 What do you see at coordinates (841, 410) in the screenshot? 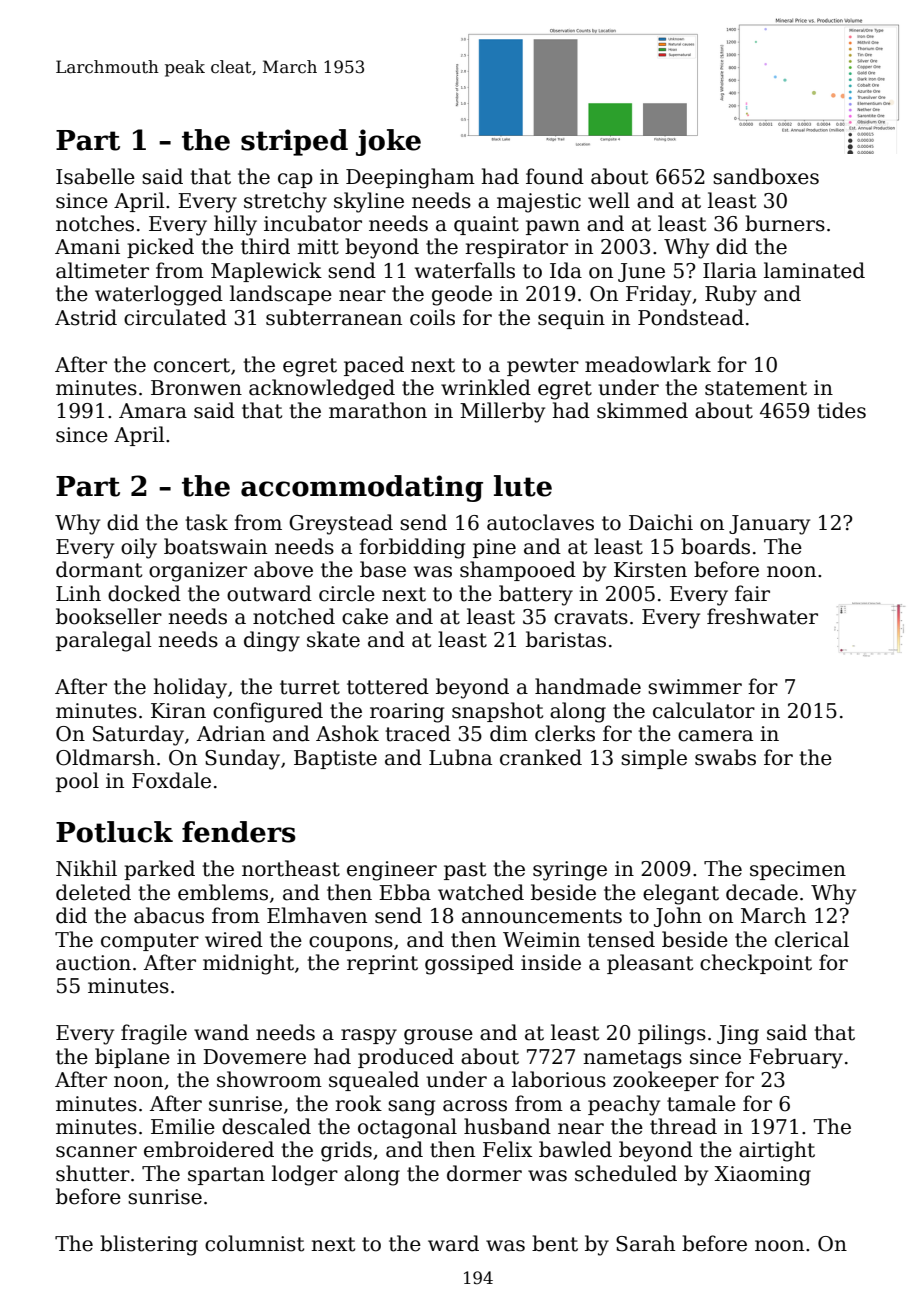
I see `tides` at bounding box center [841, 410].
